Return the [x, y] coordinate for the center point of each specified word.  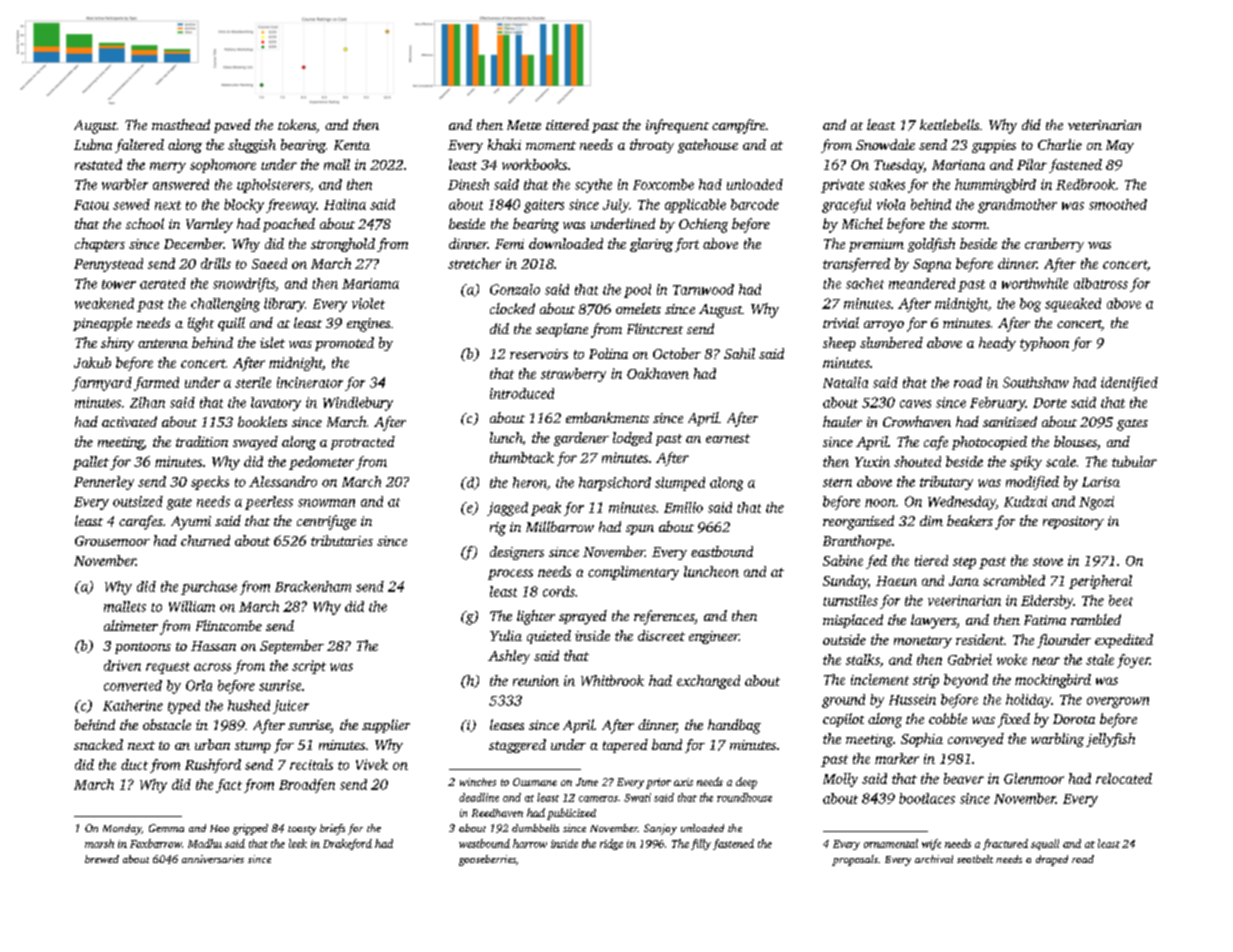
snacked [98, 744]
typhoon [1044, 344]
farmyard [102, 384]
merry [168, 167]
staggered [517, 746]
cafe [936, 443]
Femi [509, 244]
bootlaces [927, 798]
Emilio [683, 507]
